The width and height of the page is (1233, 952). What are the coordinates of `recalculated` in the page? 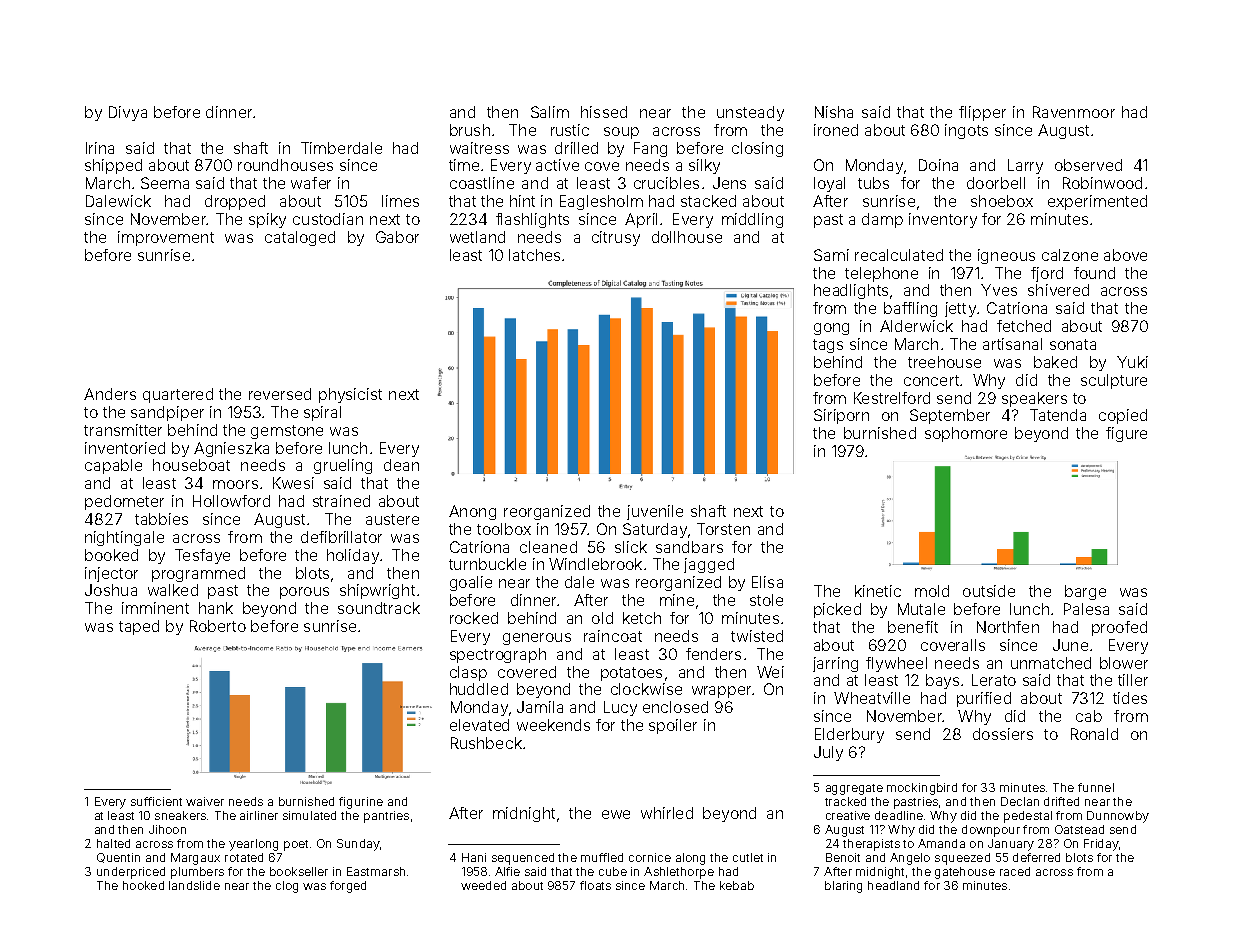 It's located at (899, 255).
